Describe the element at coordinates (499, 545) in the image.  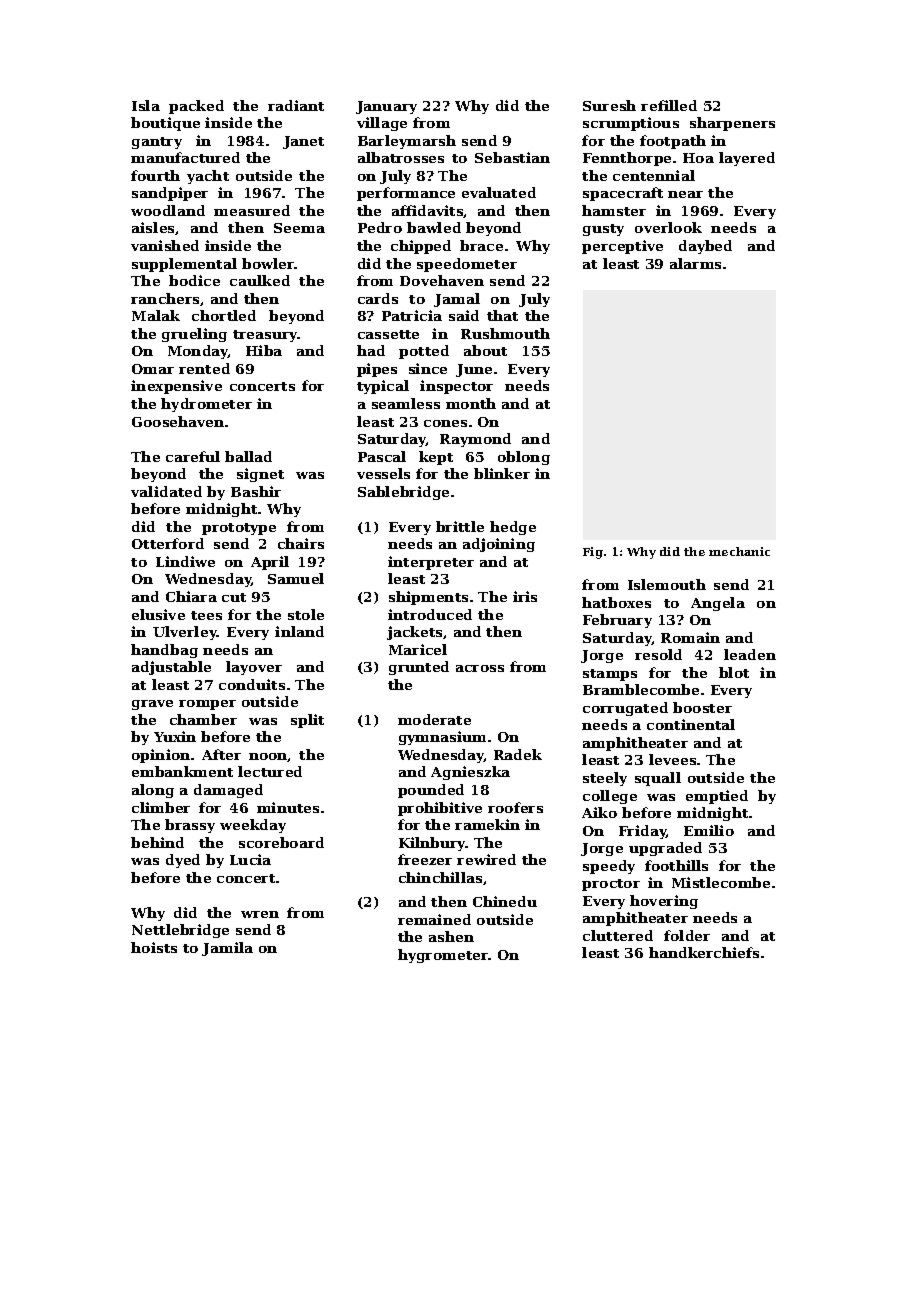
I see `adjoining` at that location.
